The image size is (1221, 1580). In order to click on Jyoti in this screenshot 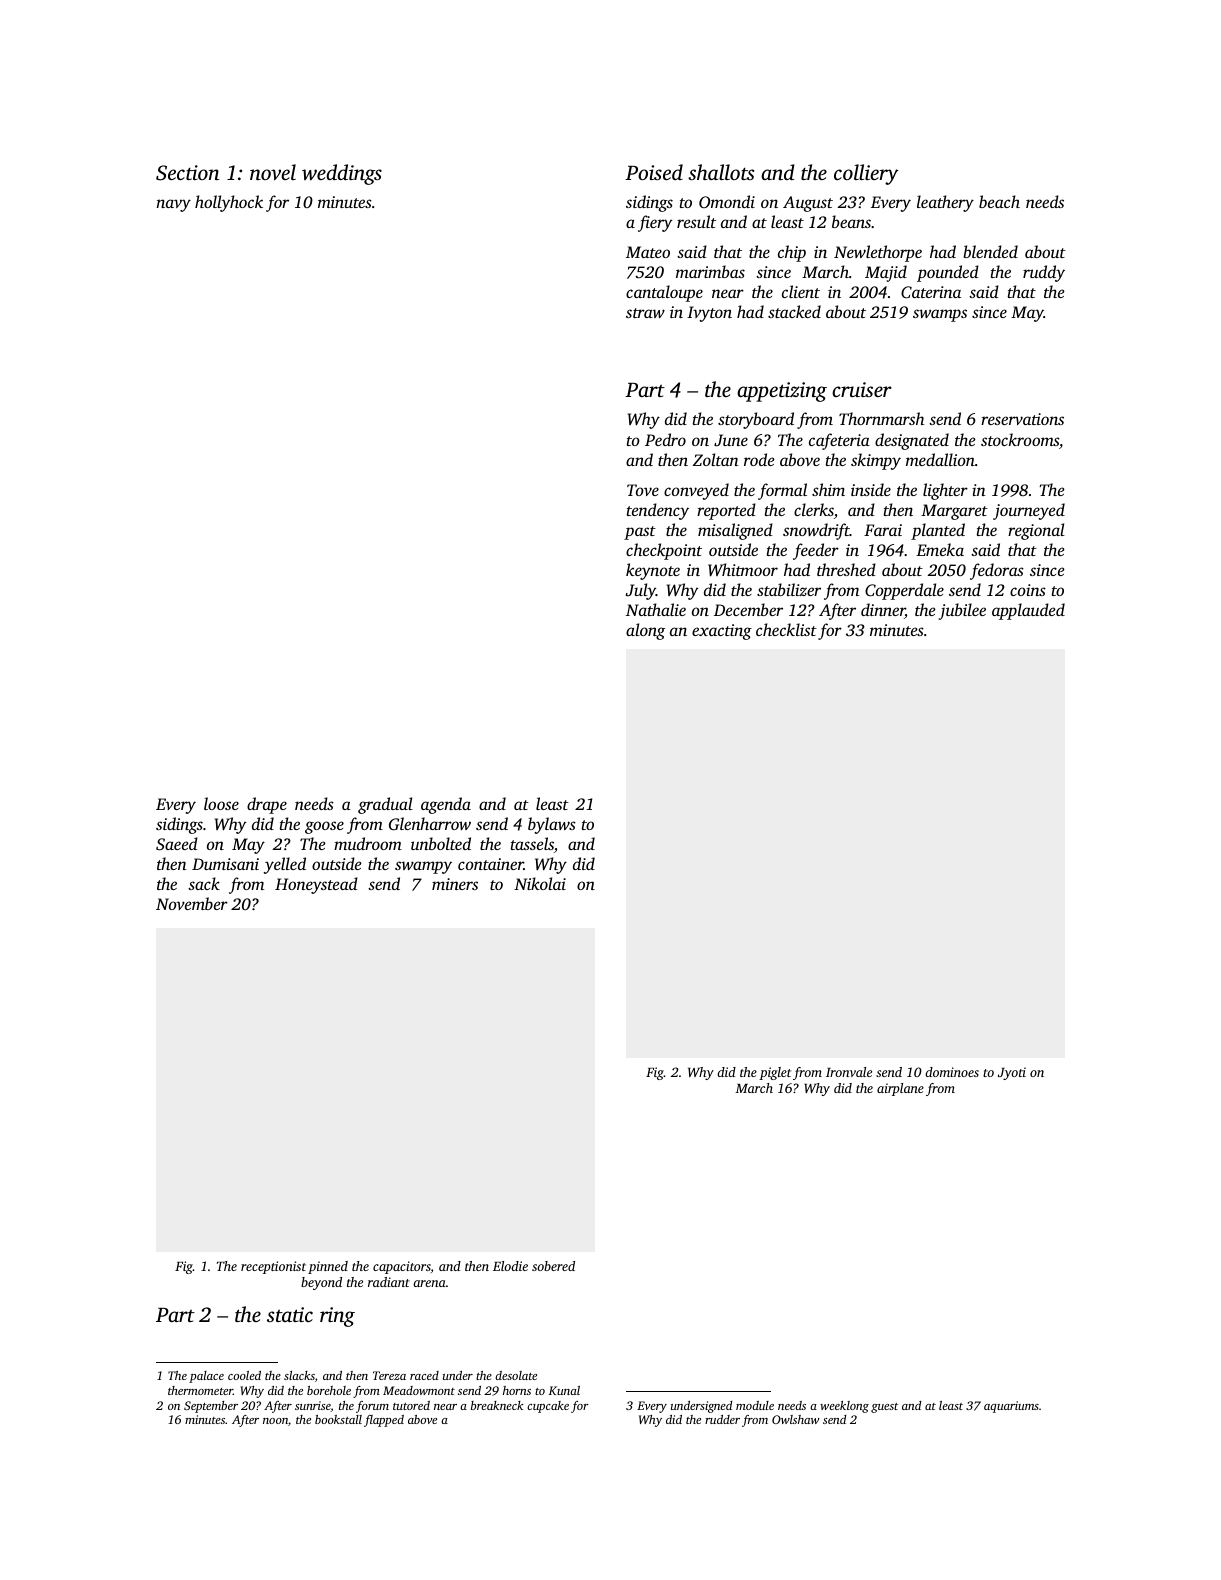, I will do `click(1012, 1073)`.
